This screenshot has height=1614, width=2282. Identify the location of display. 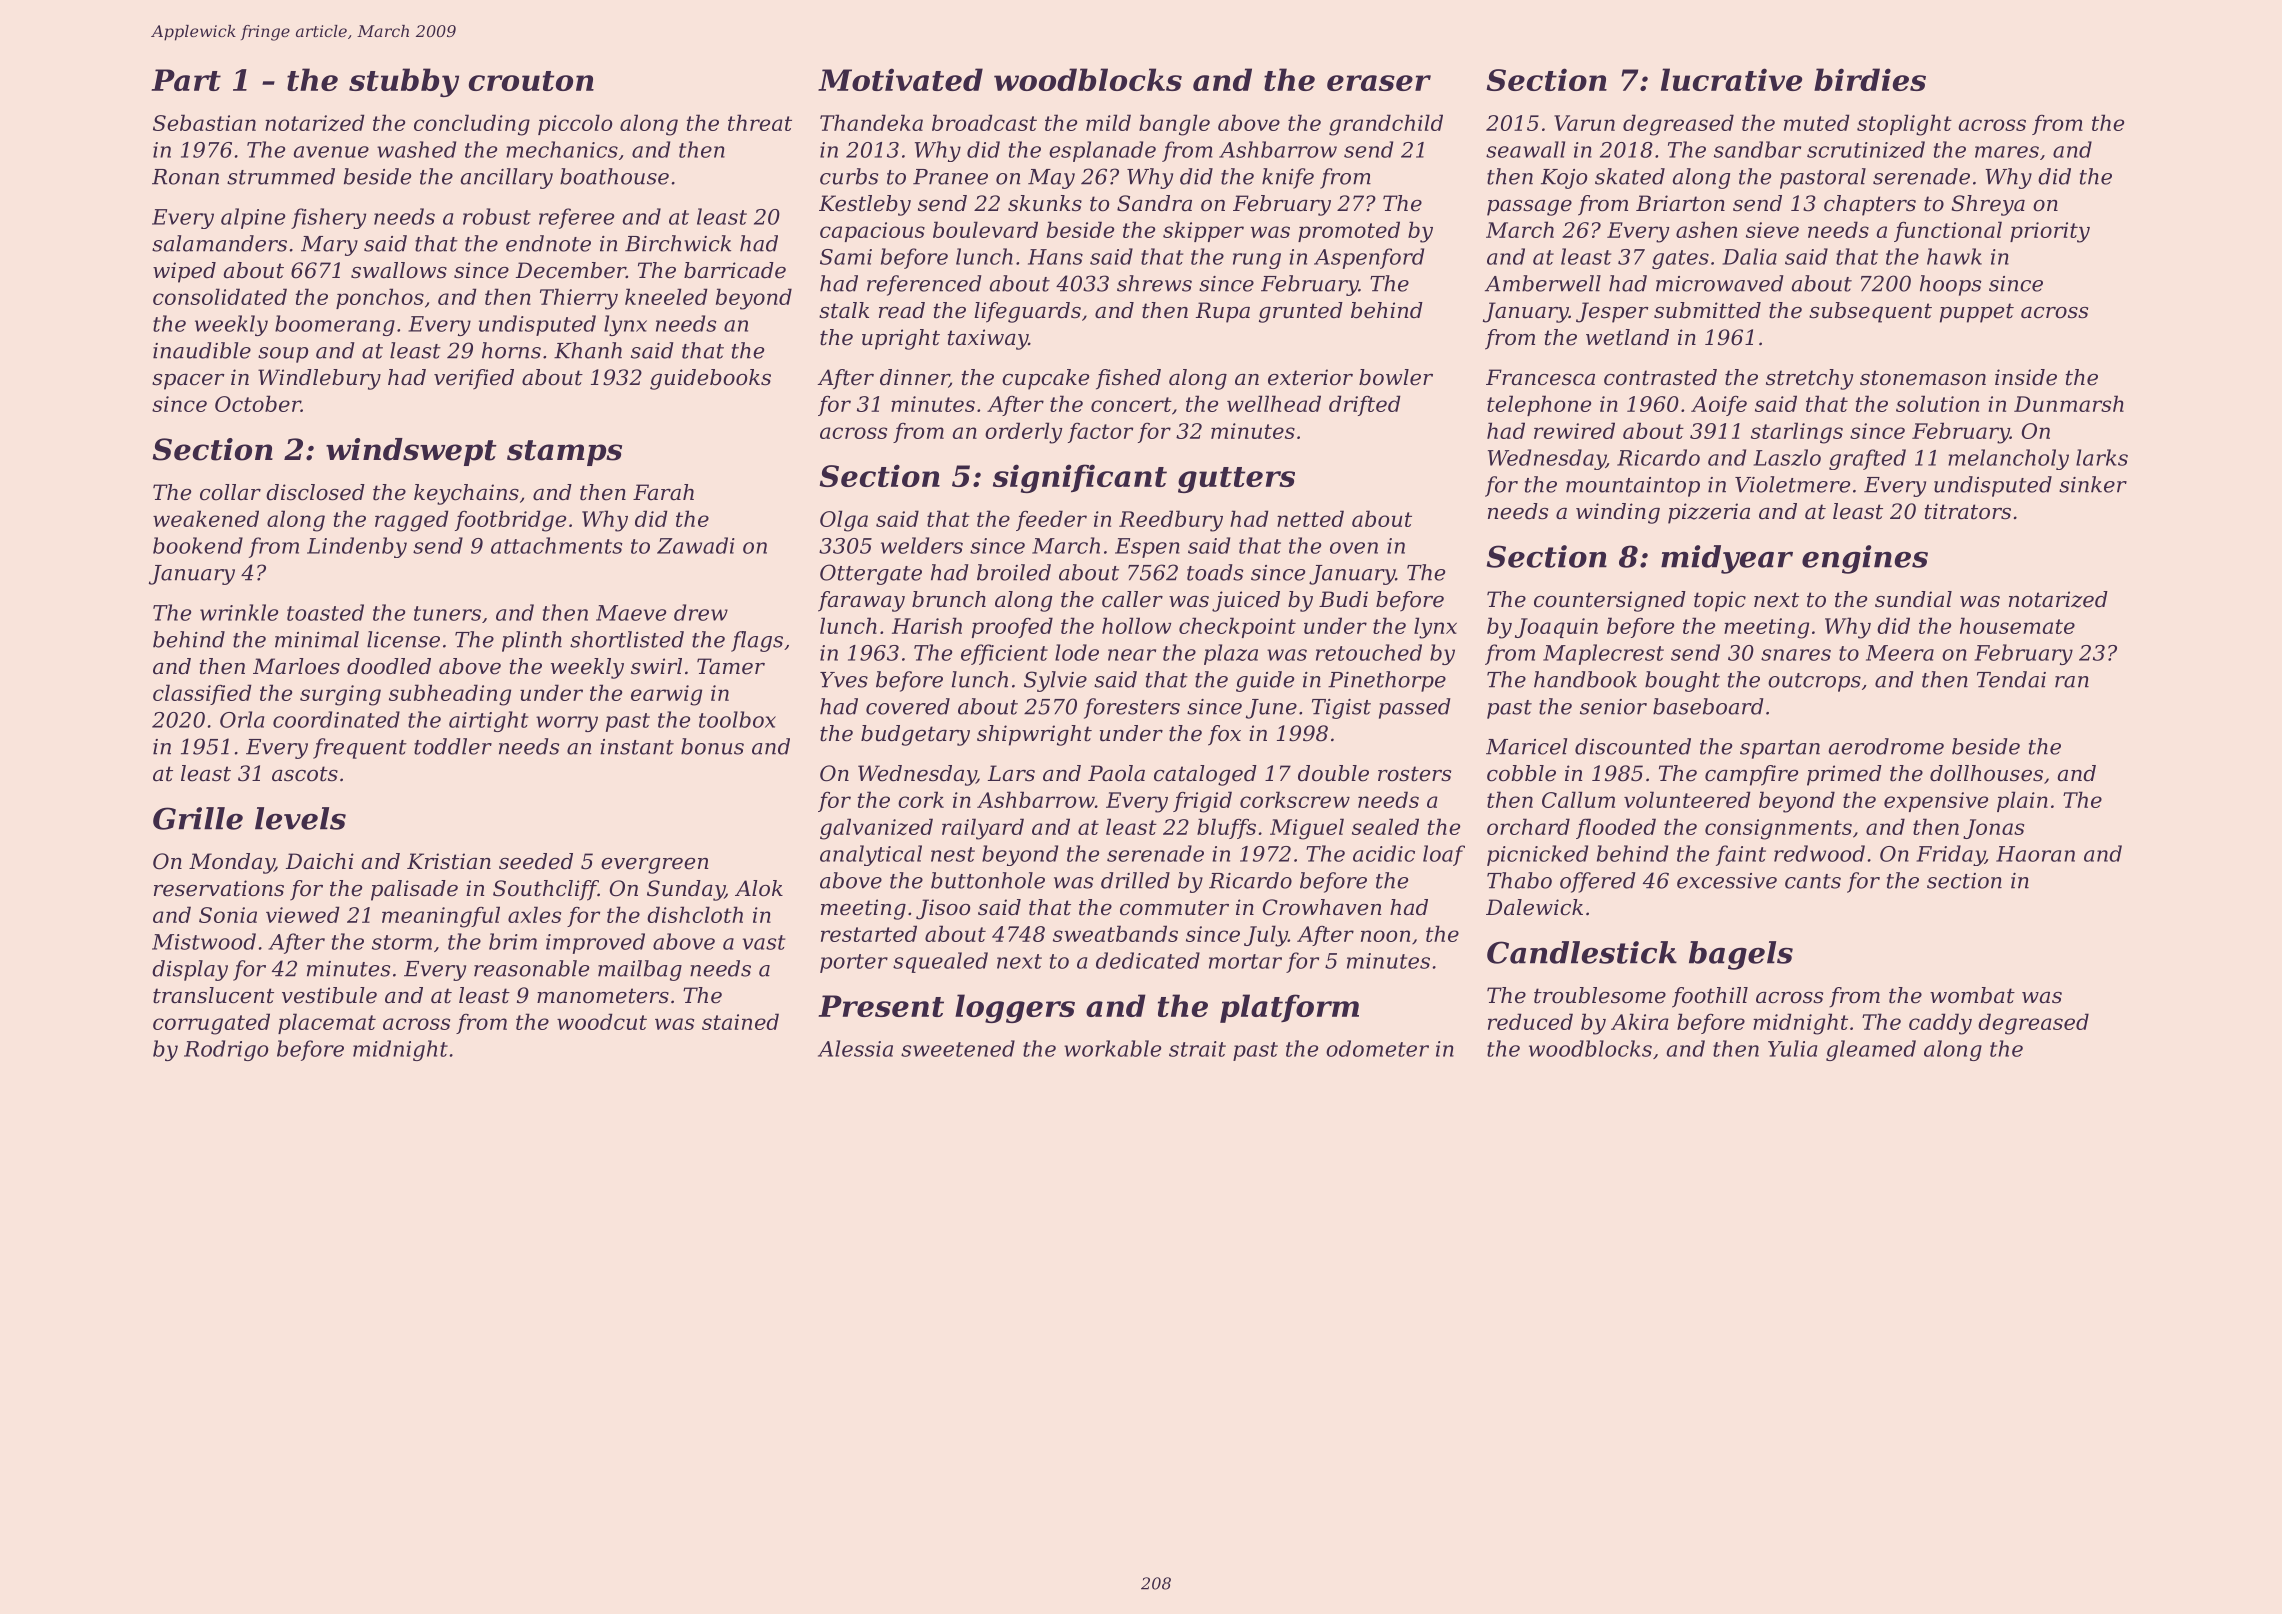
(190, 970).
